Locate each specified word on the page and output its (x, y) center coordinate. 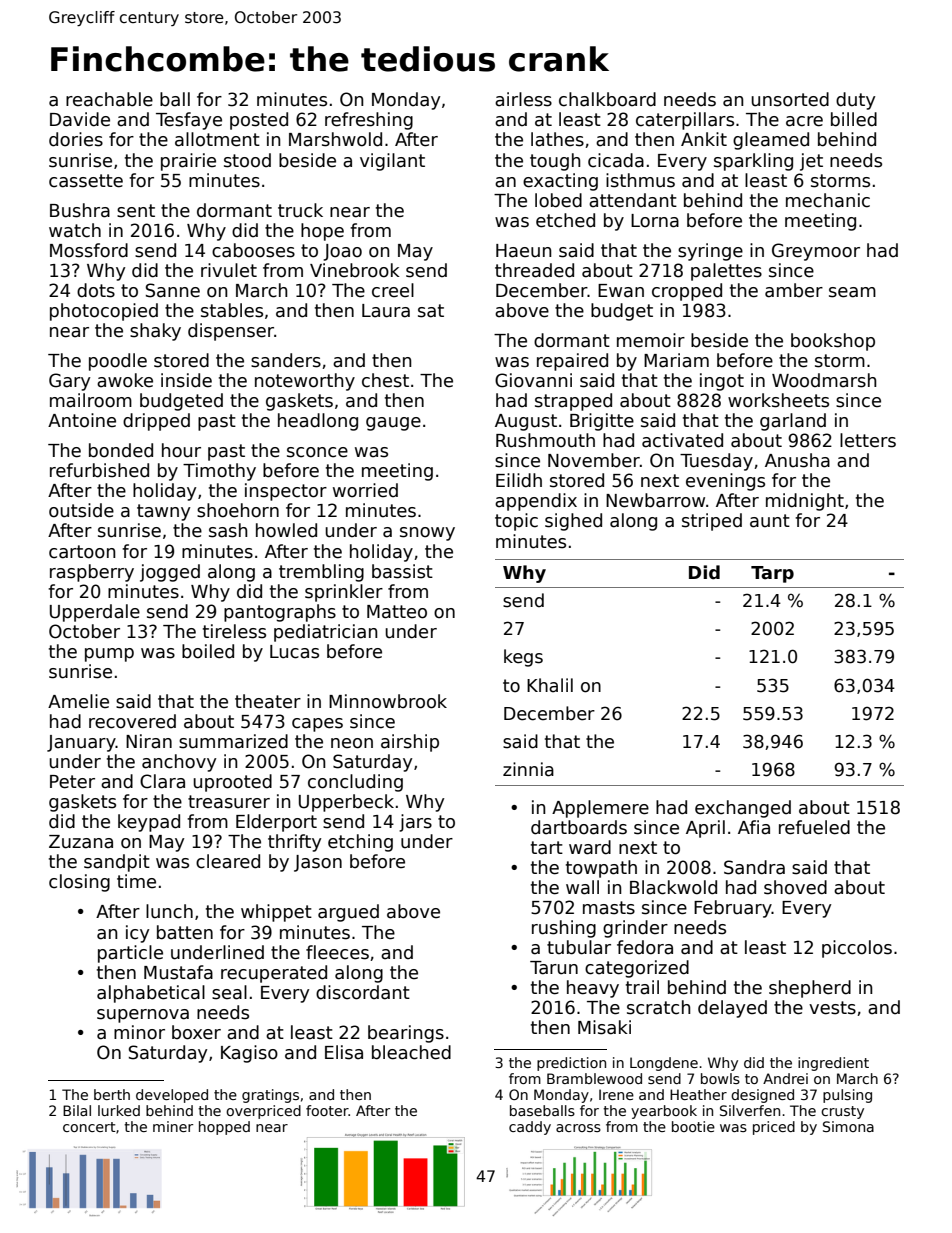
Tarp (772, 574)
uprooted (232, 783)
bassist (402, 571)
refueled (814, 827)
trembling (321, 573)
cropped (687, 292)
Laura (386, 311)
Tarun (554, 968)
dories (76, 139)
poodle (118, 362)
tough (555, 162)
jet (811, 162)
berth (112, 1094)
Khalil (550, 685)
